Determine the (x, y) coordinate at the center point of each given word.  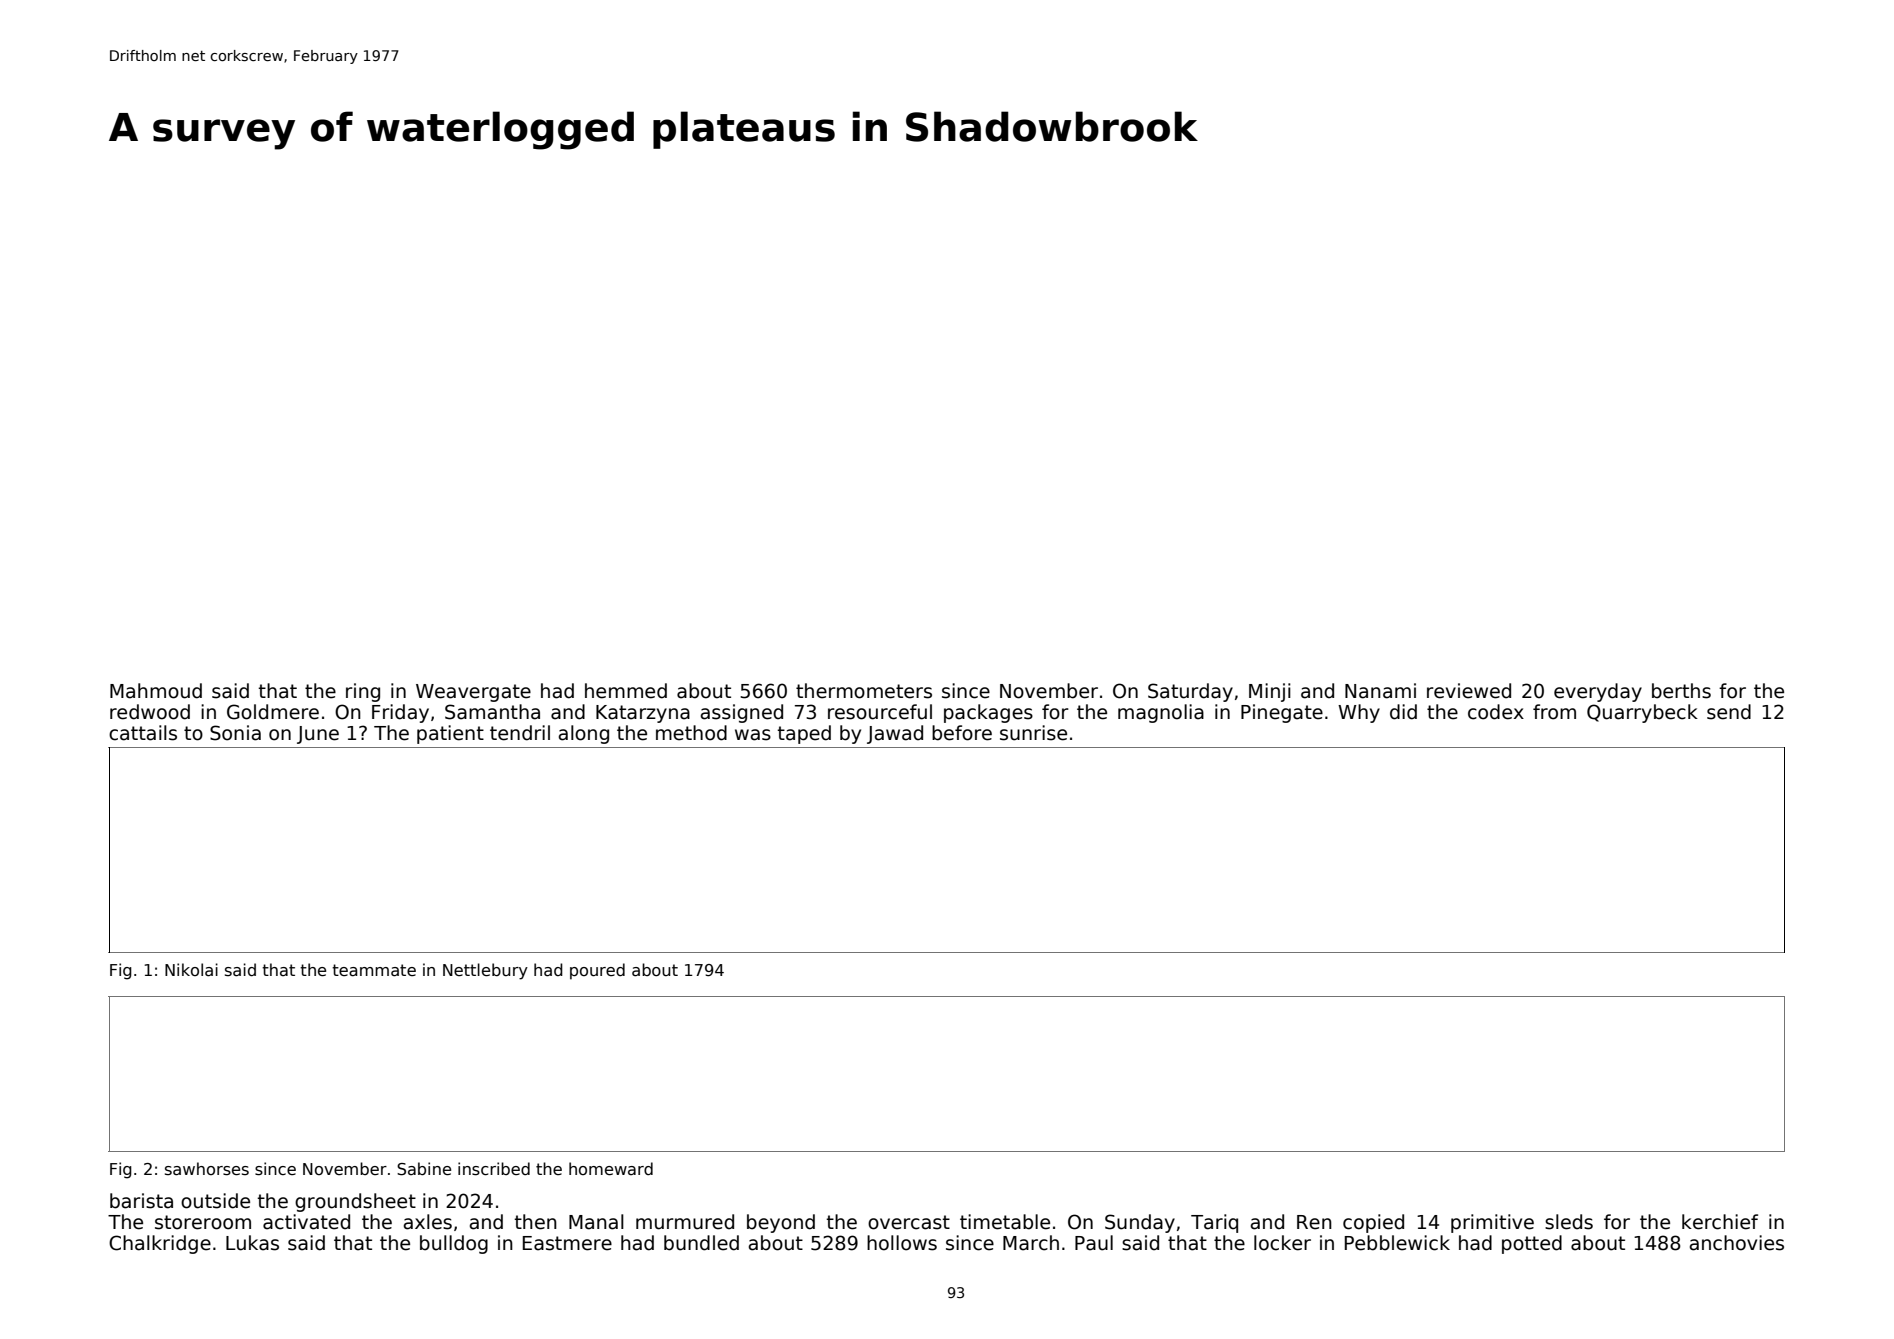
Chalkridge (160, 1244)
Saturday (1190, 692)
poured (597, 971)
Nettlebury (485, 971)
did (1403, 712)
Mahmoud (156, 691)
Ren (1314, 1222)
